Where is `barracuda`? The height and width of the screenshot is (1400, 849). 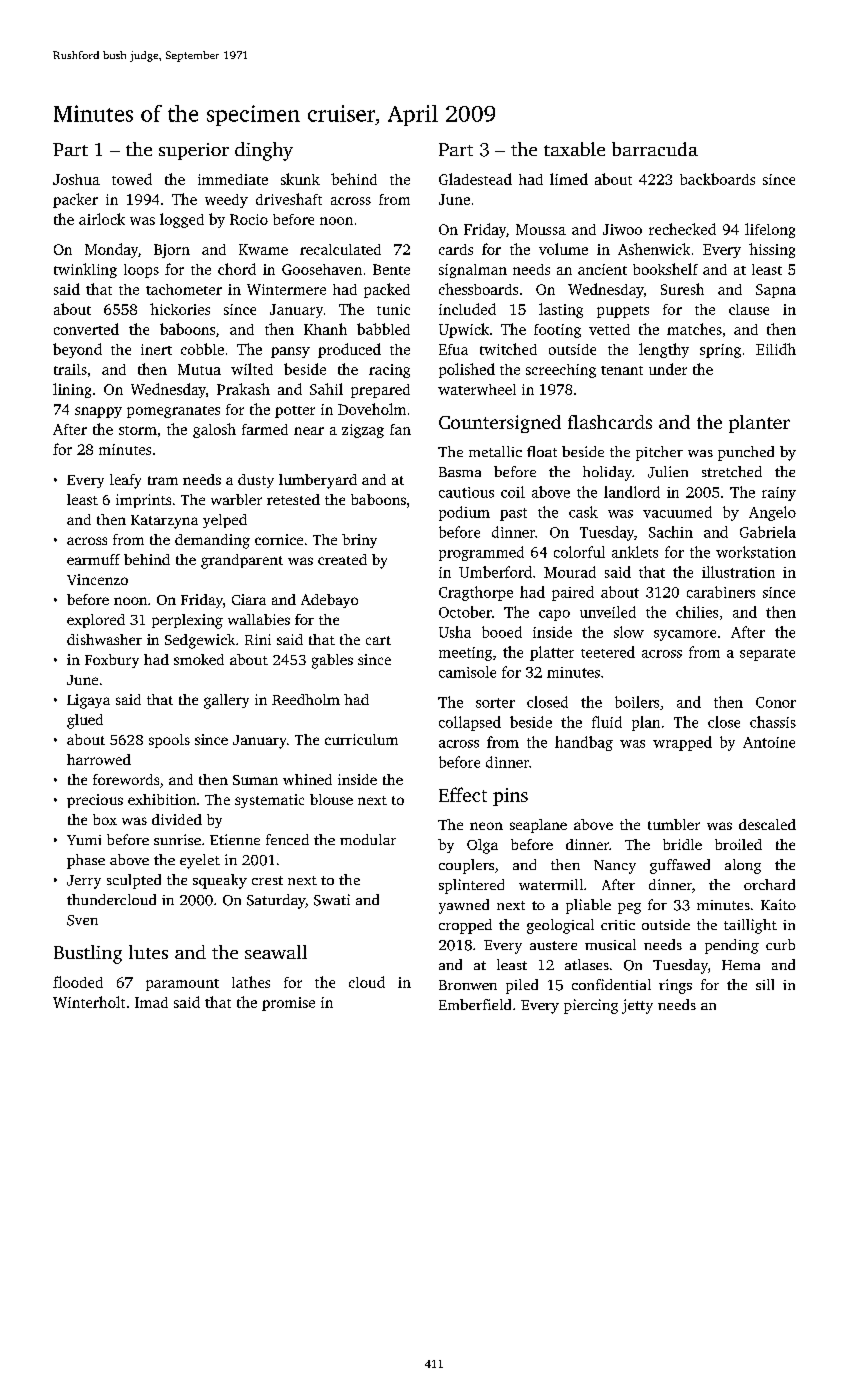
barracuda is located at coordinates (655, 149).
